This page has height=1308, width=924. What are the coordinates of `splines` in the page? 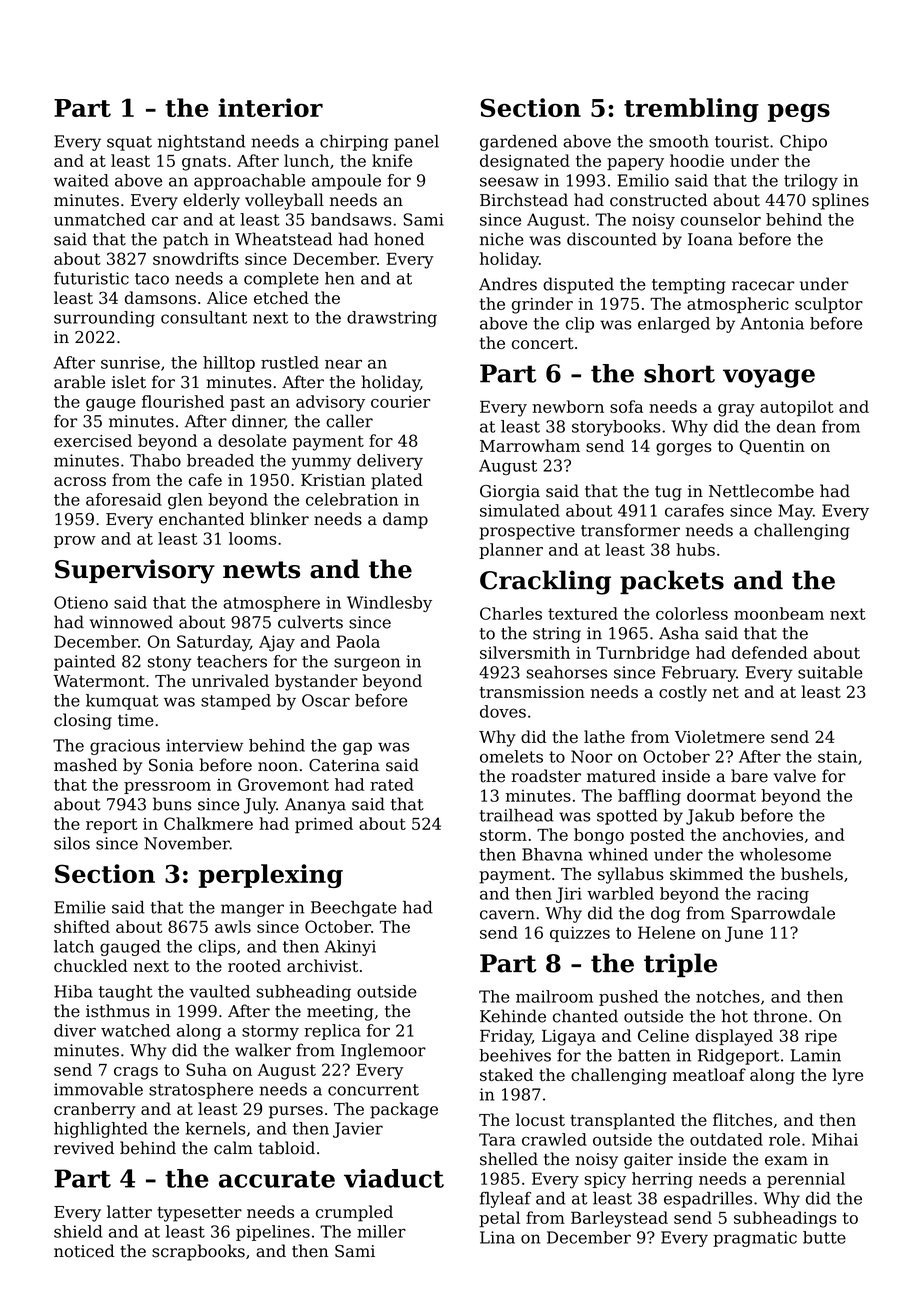 It's located at (840, 201).
